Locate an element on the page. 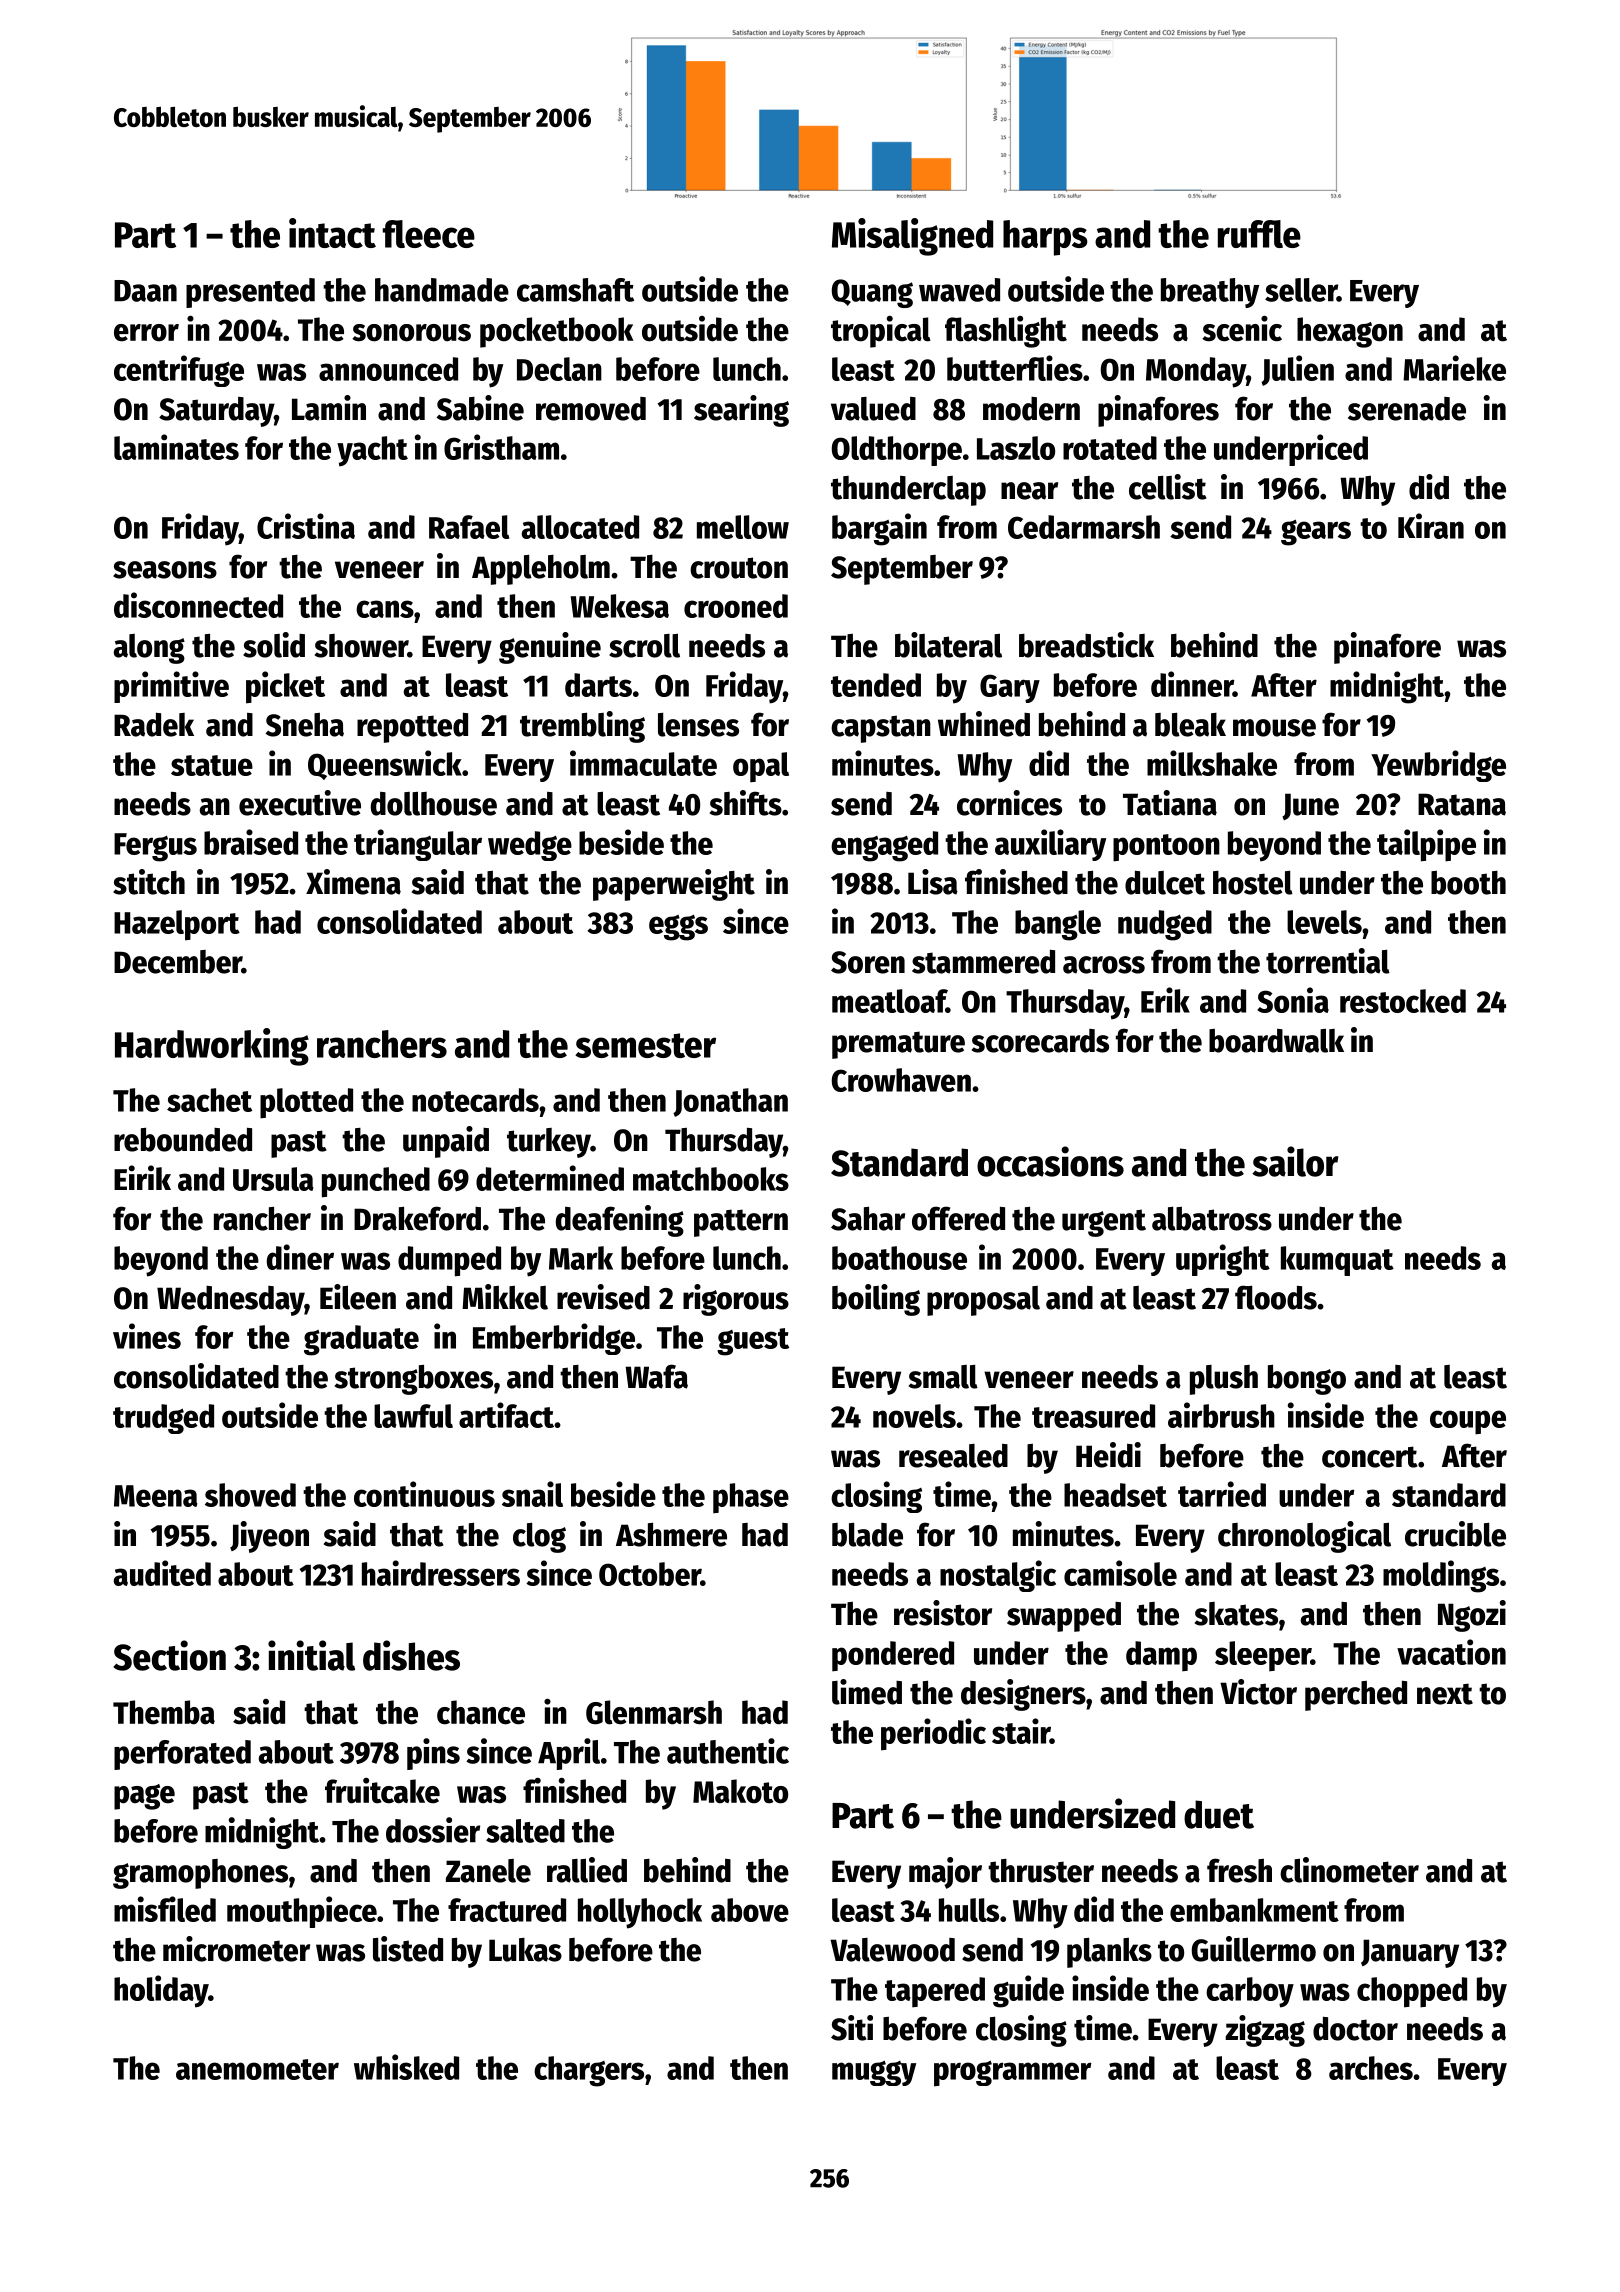 Image resolution: width=1620 pixels, height=2292 pixels. phase is located at coordinates (751, 1498).
